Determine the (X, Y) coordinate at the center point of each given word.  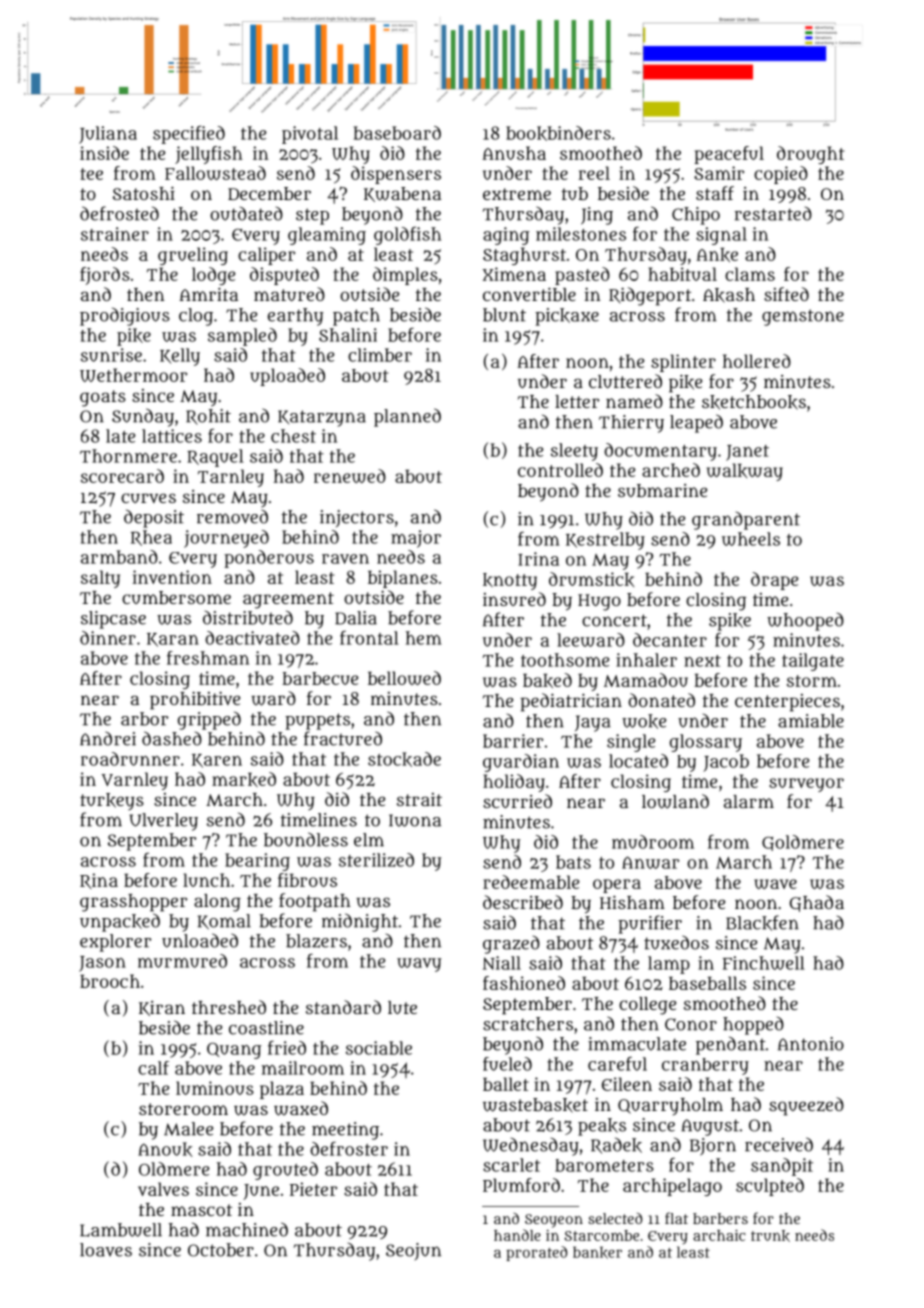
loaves (106, 1250)
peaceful (729, 155)
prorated (536, 1253)
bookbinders (558, 133)
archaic (719, 1235)
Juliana (108, 135)
